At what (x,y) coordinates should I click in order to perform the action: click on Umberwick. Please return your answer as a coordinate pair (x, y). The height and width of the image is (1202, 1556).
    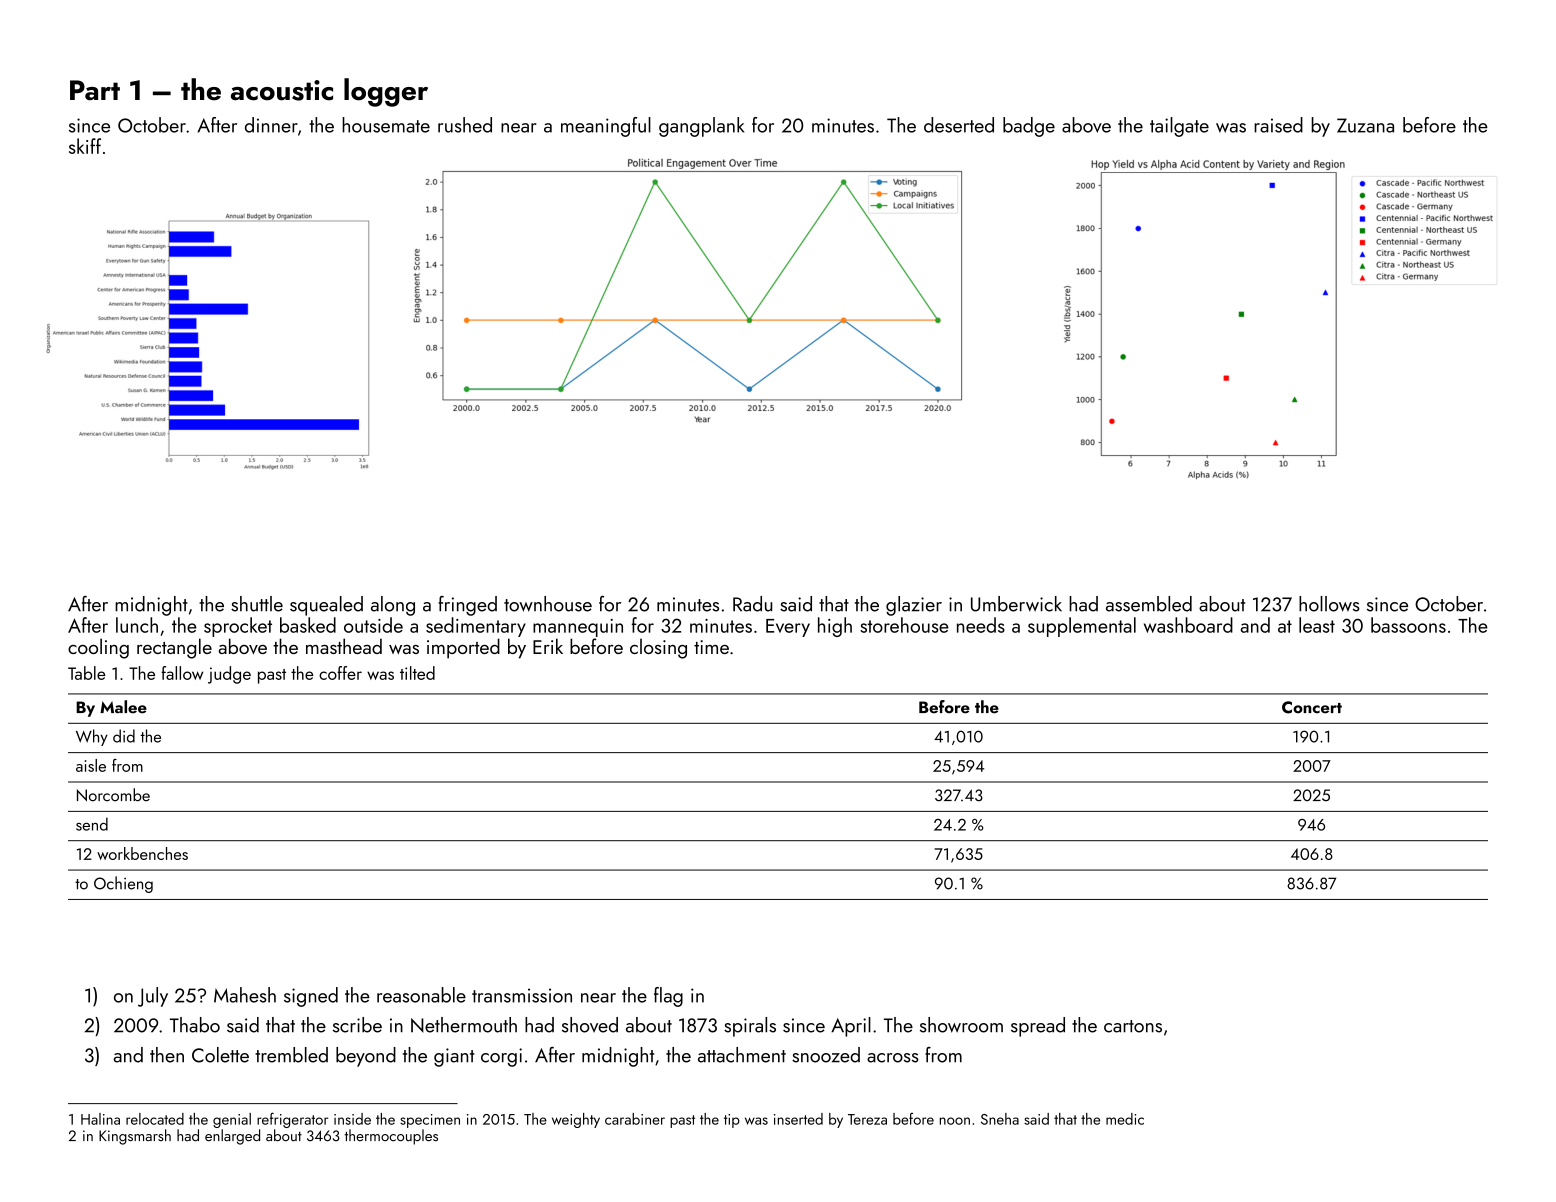
    Looking at the image, I should click on (1016, 604).
